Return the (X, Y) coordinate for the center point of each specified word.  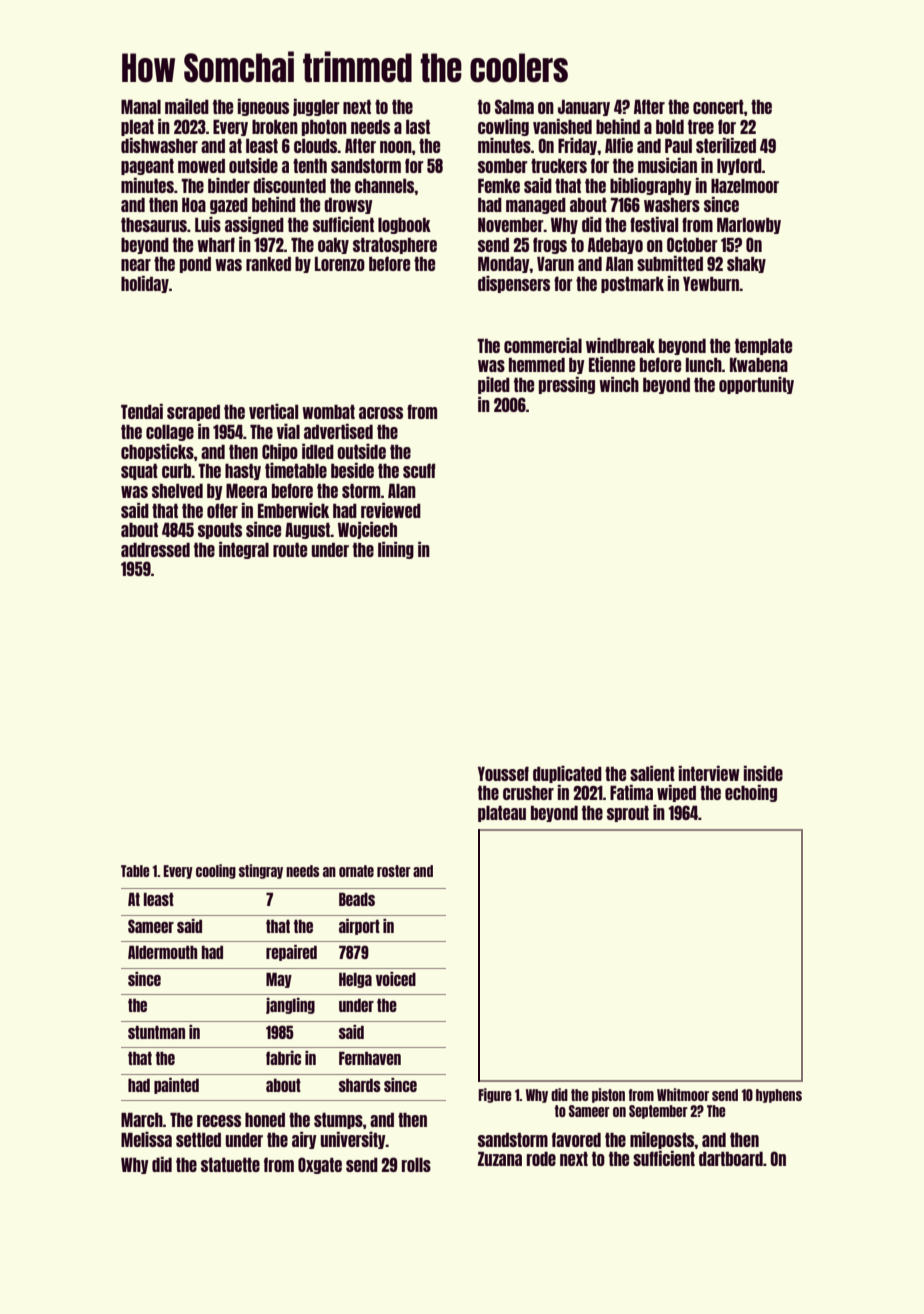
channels (385, 186)
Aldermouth (162, 952)
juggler (316, 107)
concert (718, 107)
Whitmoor (683, 1094)
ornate (356, 871)
